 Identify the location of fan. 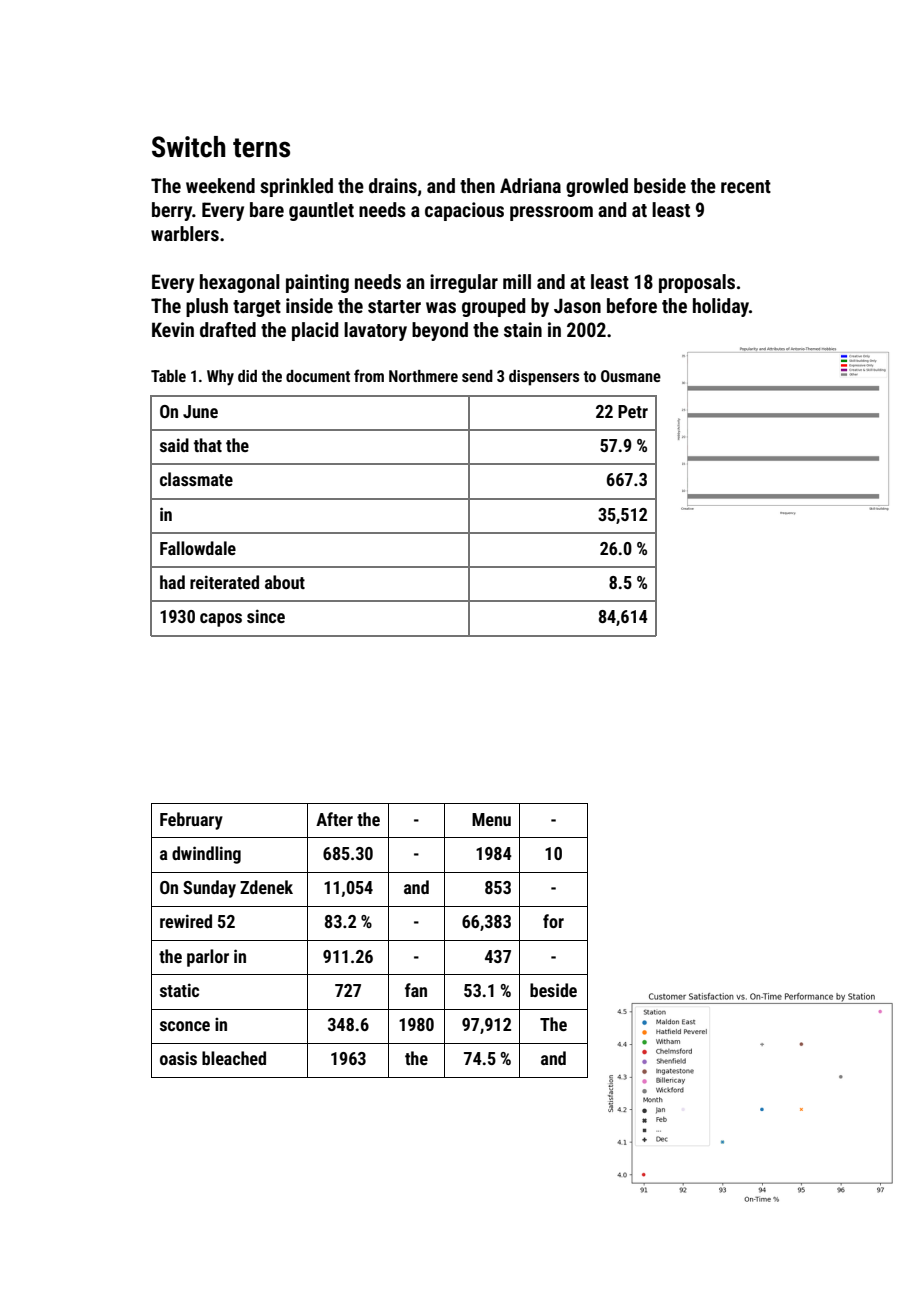
(416, 990).
